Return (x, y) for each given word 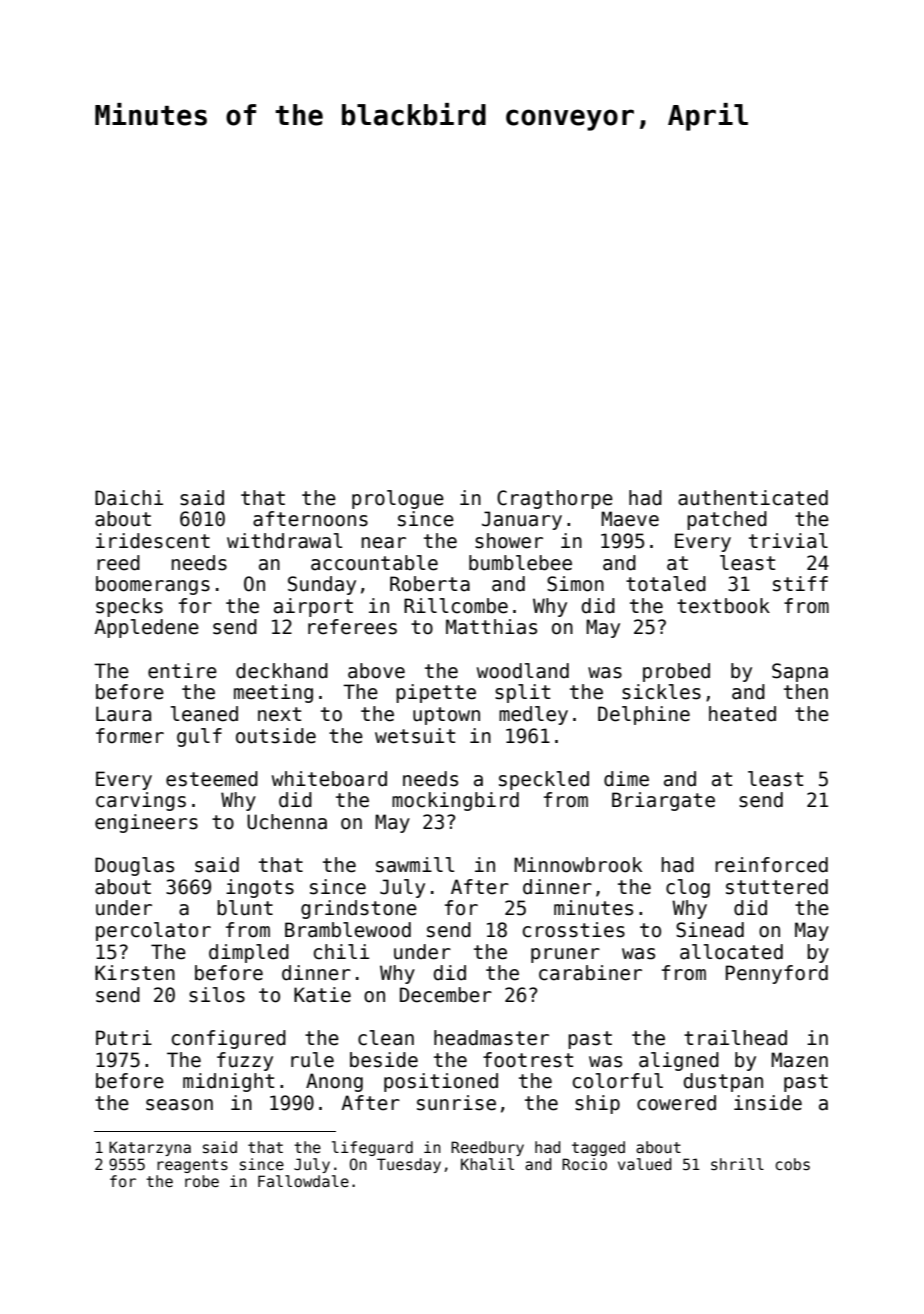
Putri (124, 1038)
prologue (398, 499)
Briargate (663, 801)
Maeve (630, 519)
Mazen (799, 1060)
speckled (544, 780)
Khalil (487, 1164)
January (522, 520)
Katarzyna (150, 1148)
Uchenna (287, 822)
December (446, 995)
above (376, 671)
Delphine (644, 715)
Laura (123, 714)
